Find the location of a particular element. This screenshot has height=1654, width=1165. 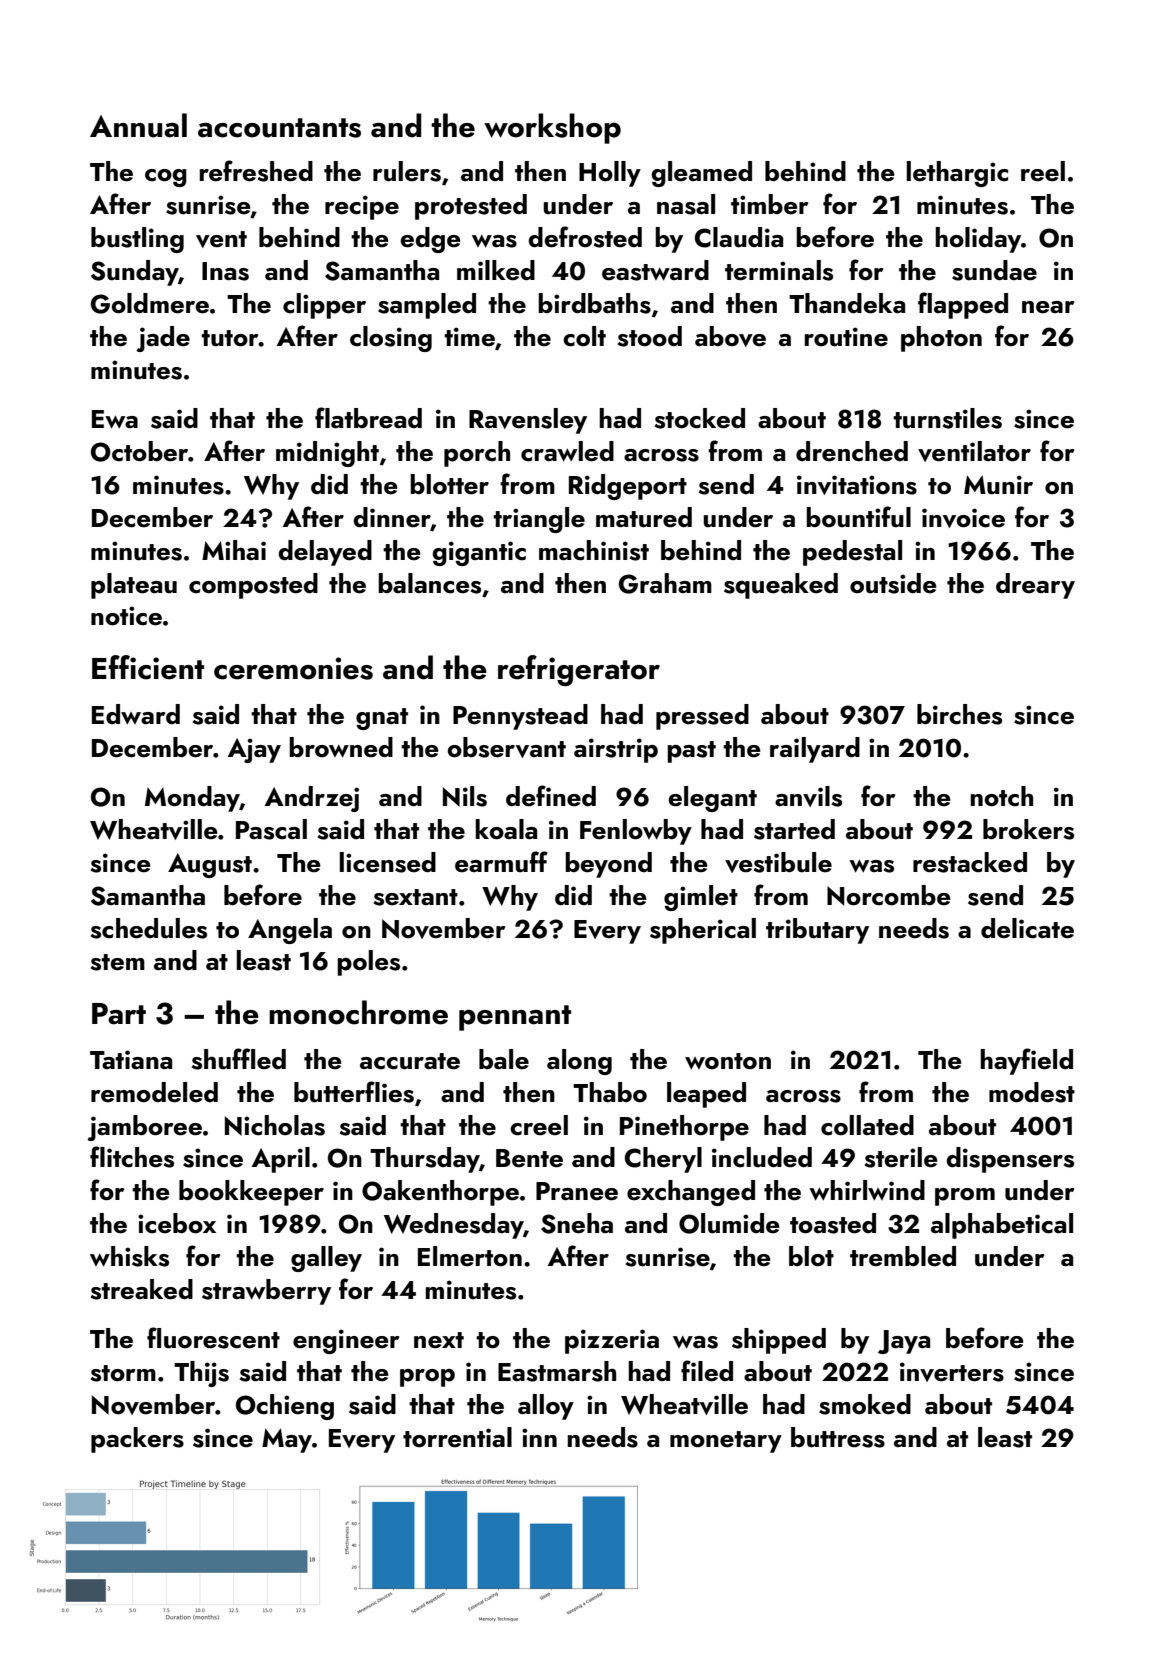

flatbread is located at coordinates (368, 418).
